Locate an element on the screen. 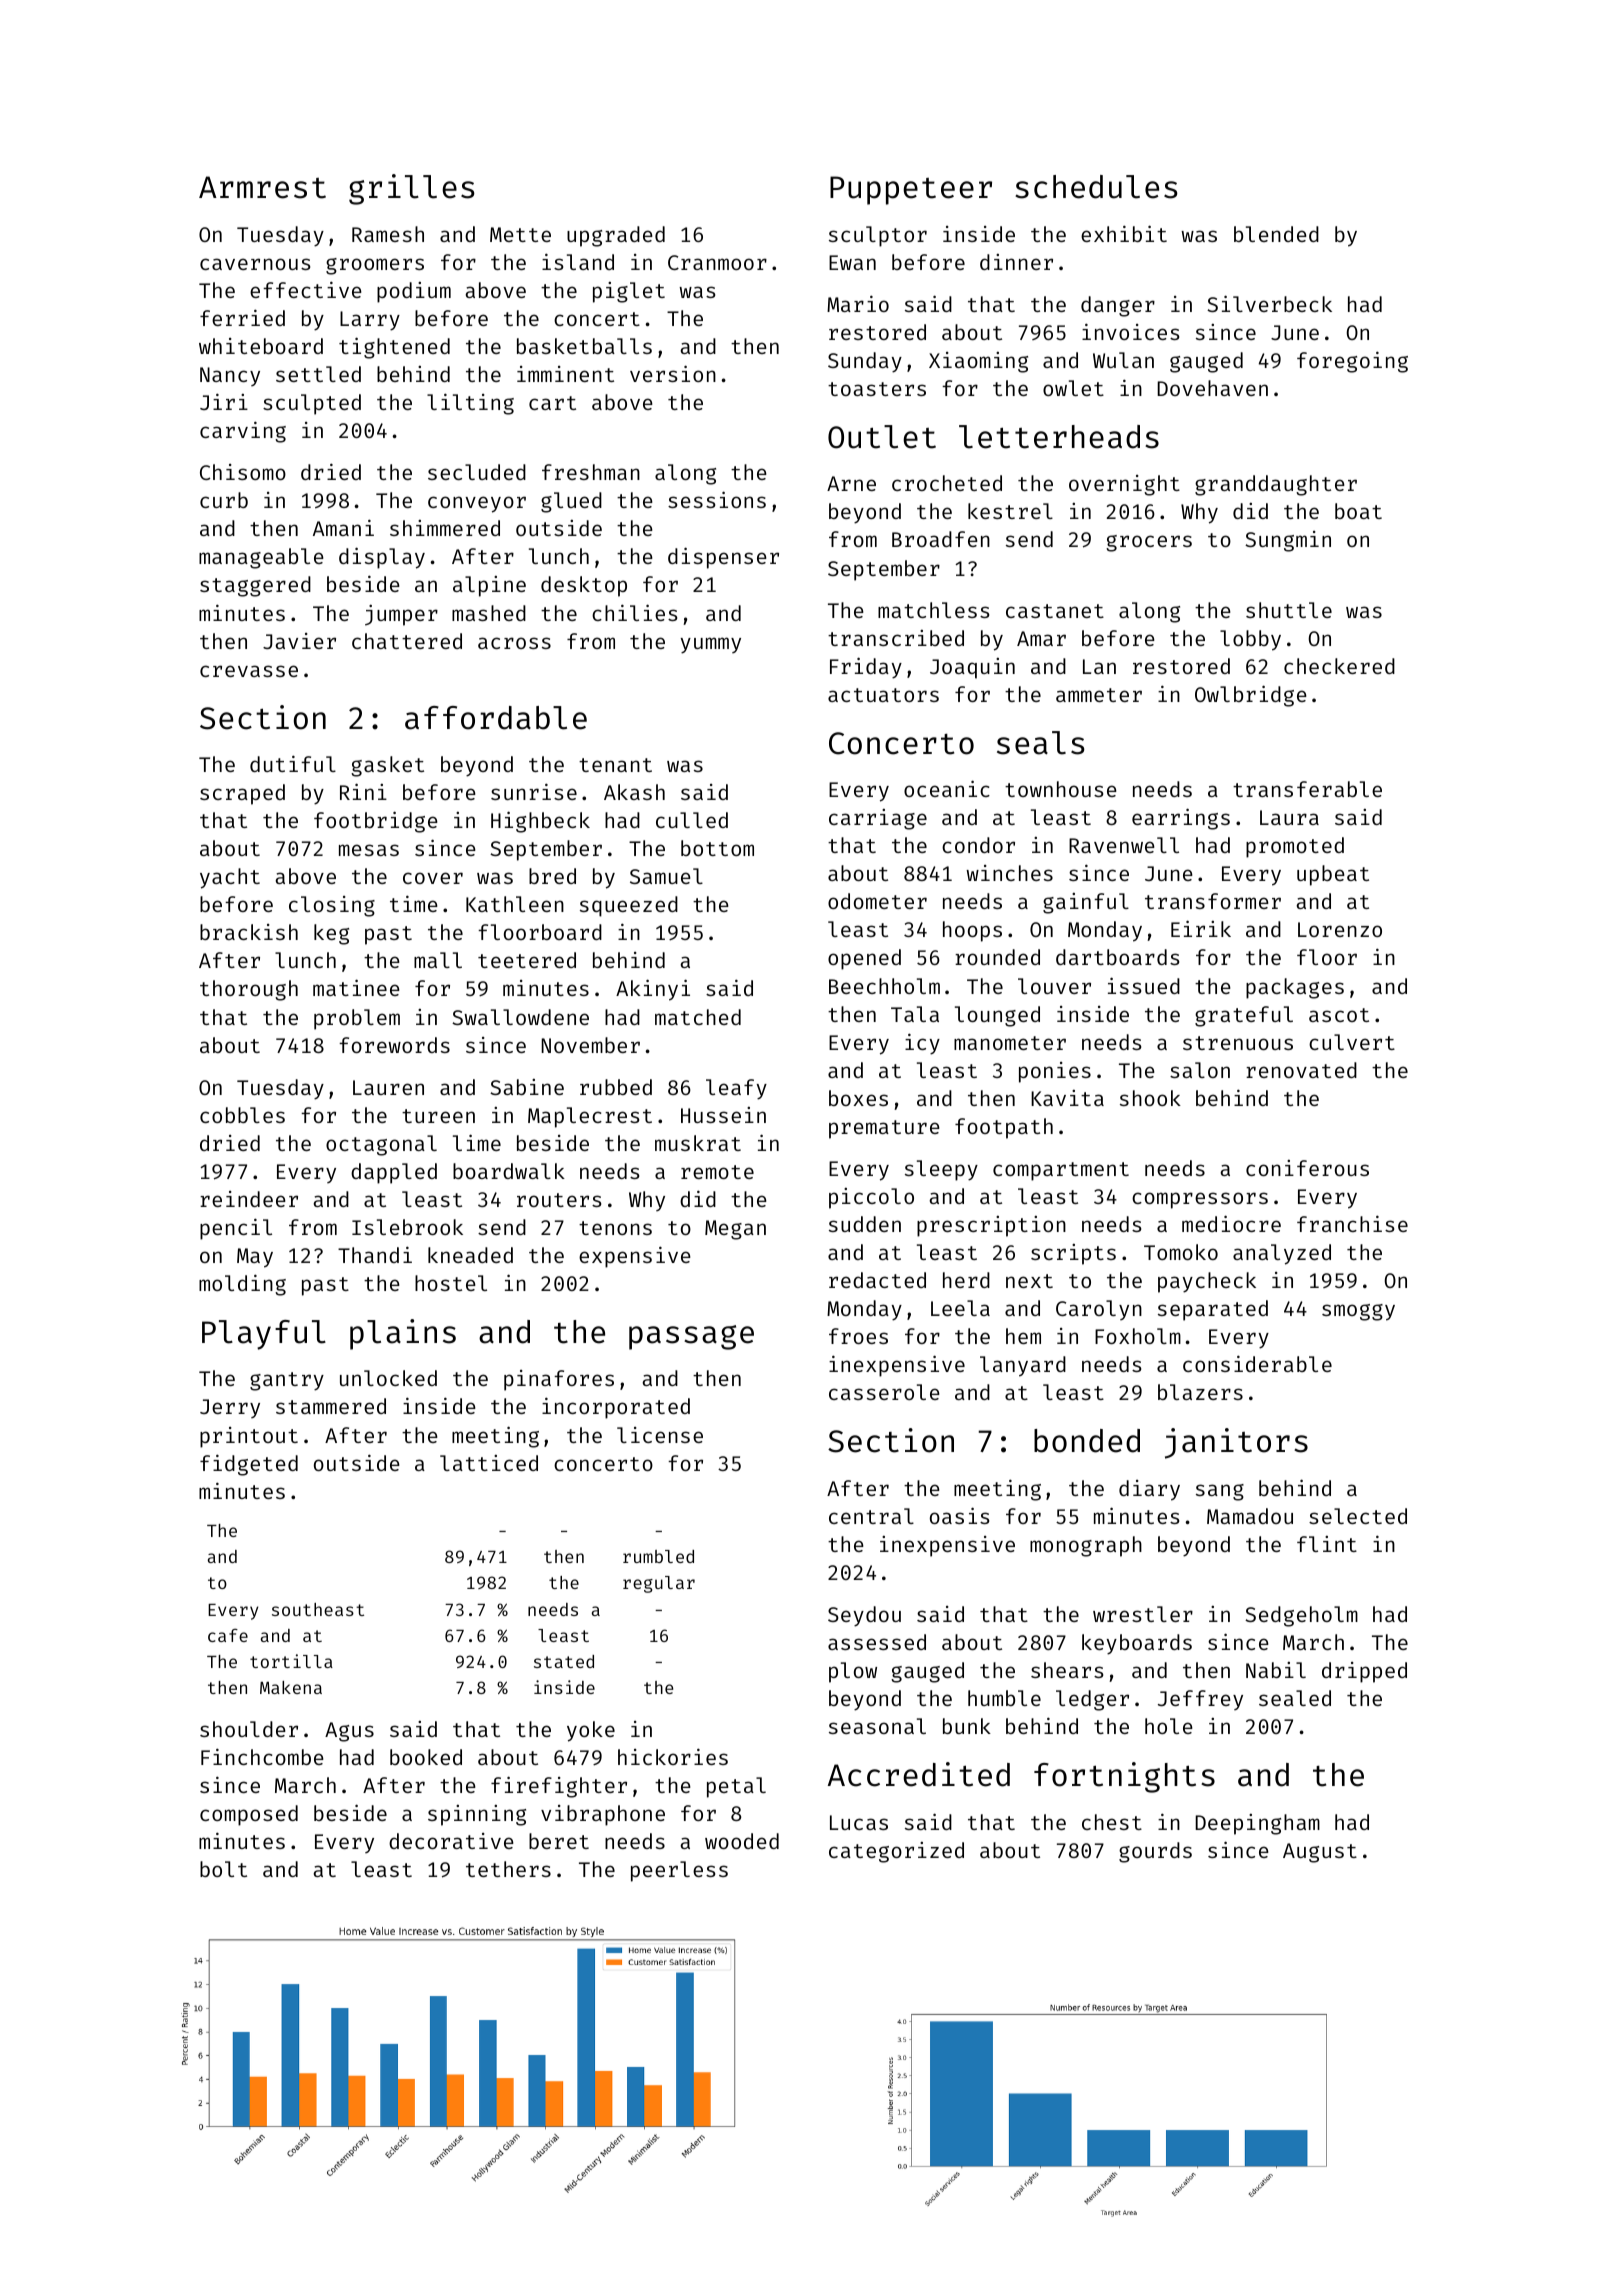 This screenshot has height=2292, width=1620. castanet is located at coordinates (1055, 611).
